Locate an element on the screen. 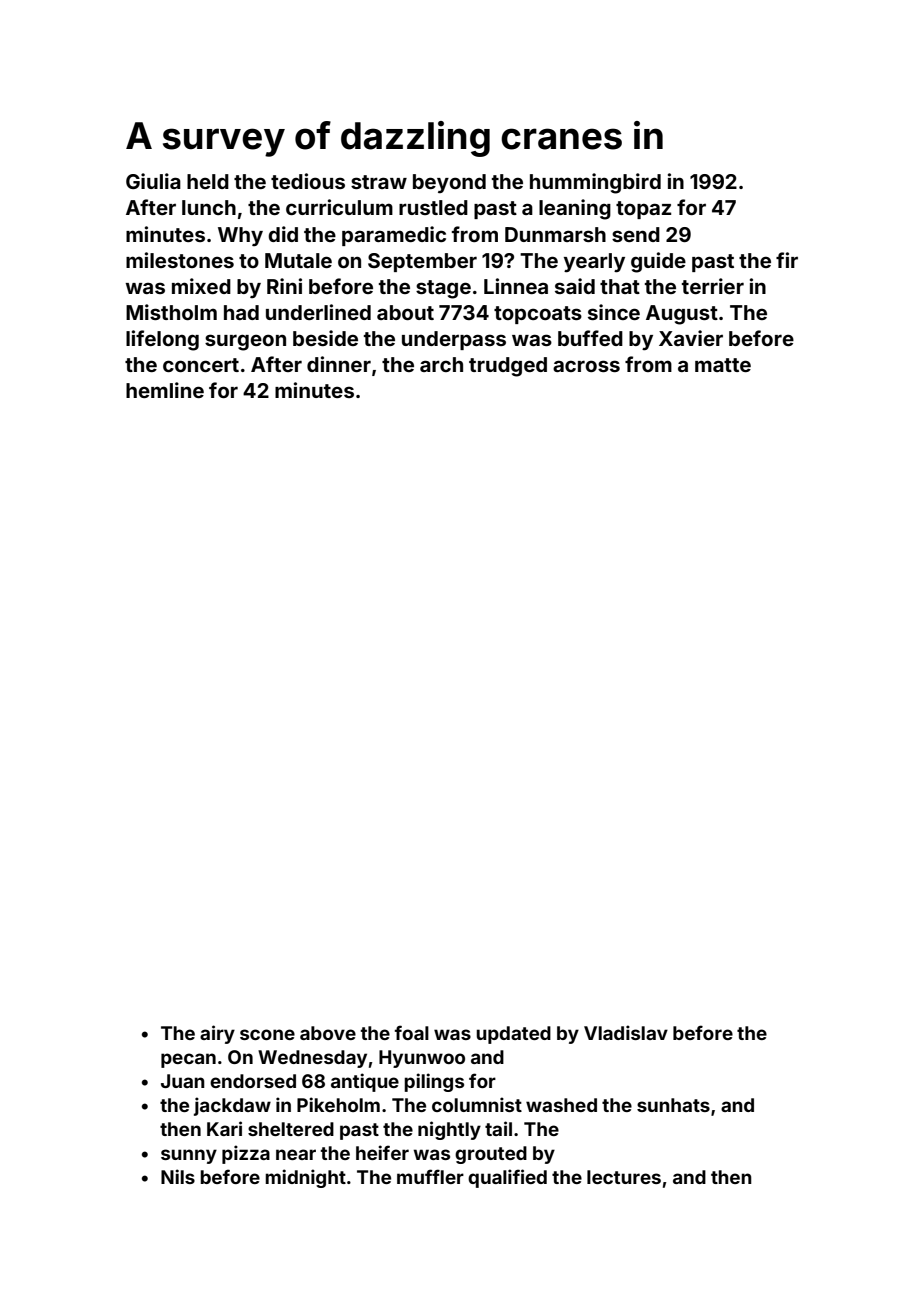 The height and width of the screenshot is (1314, 924). concert is located at coordinates (201, 365).
